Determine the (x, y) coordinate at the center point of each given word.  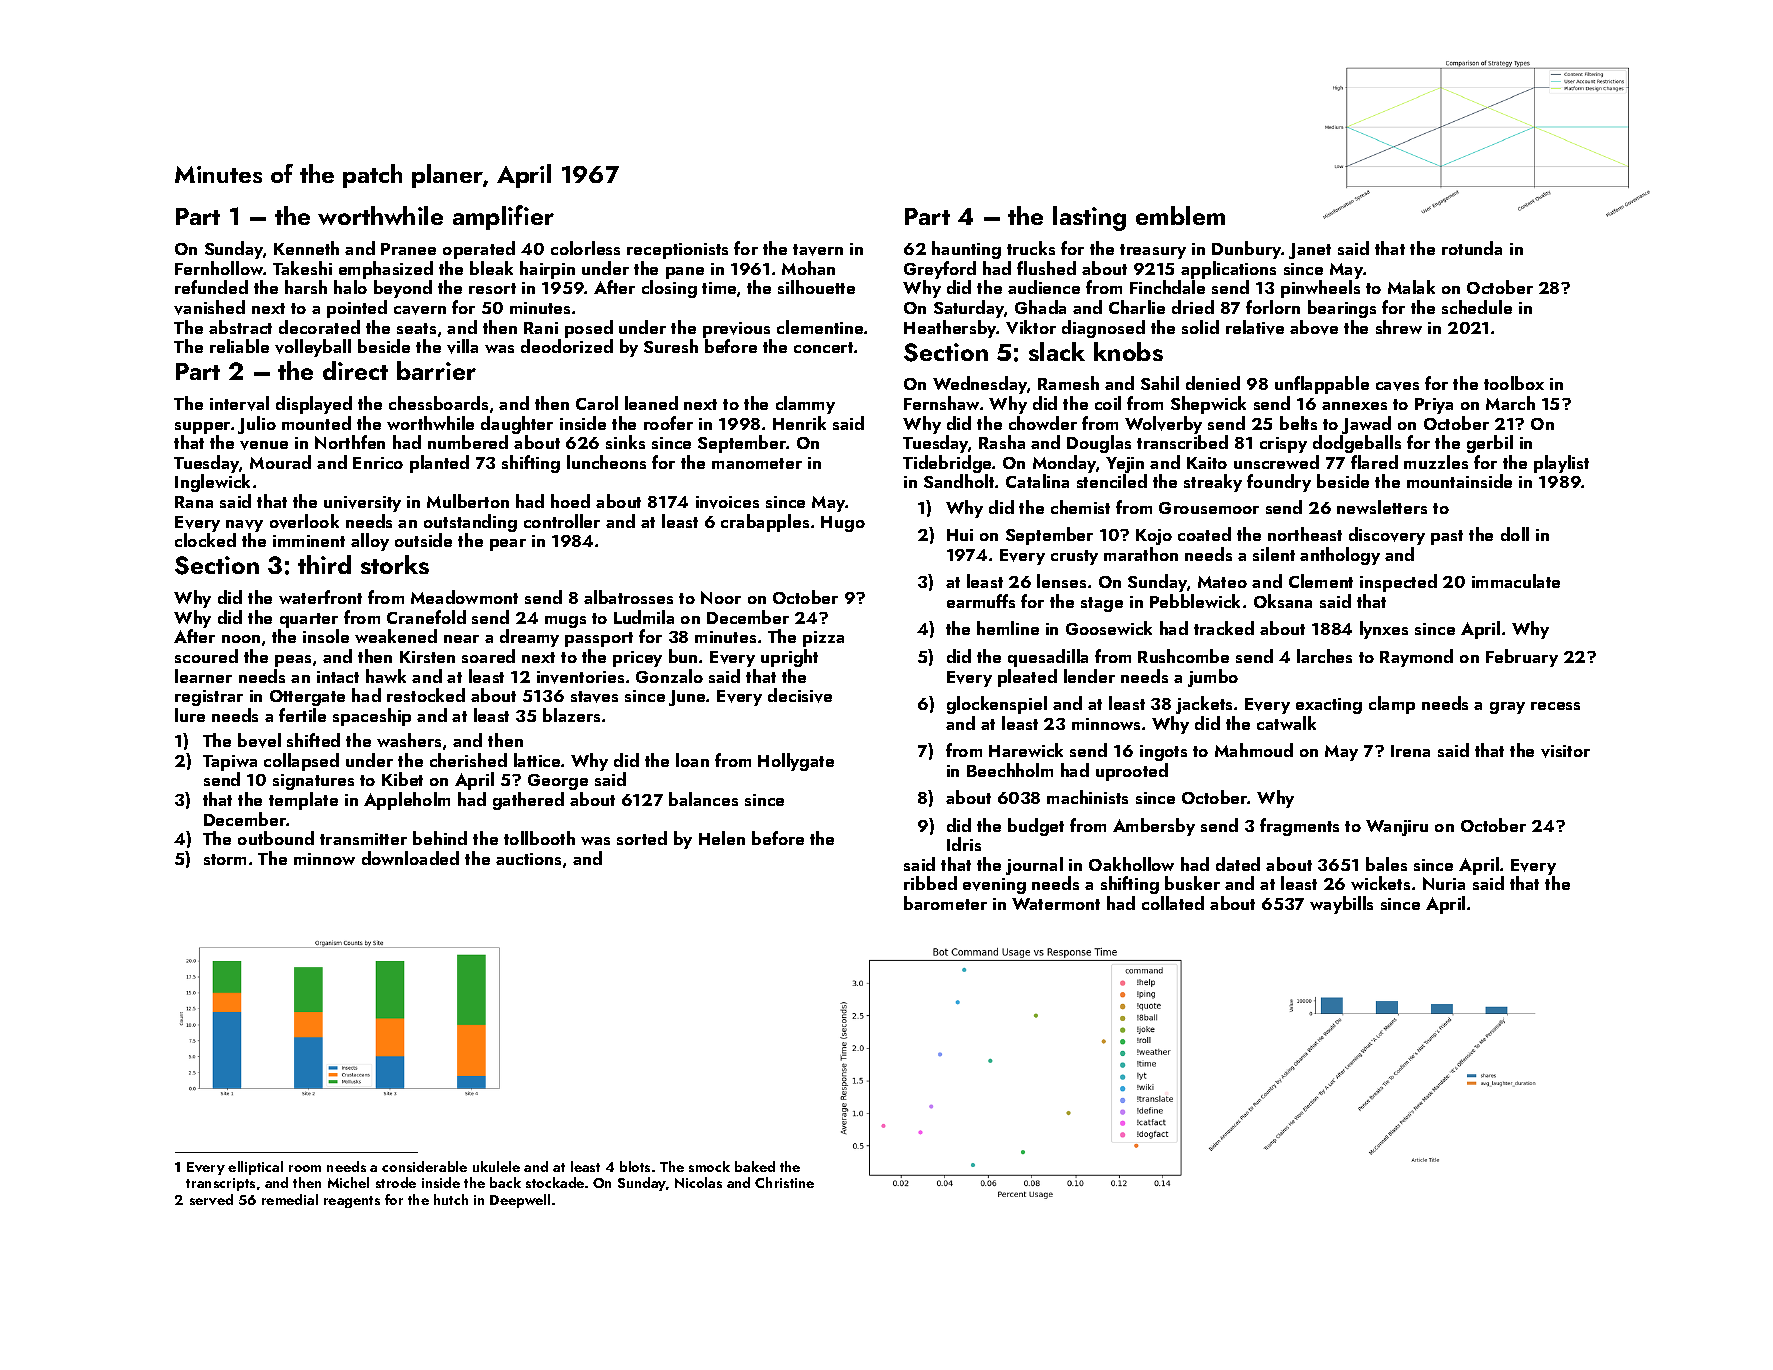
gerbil (1490, 444)
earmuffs (981, 601)
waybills (1341, 905)
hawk (386, 676)
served (211, 1199)
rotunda (1472, 248)
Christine (784, 1182)
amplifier (503, 217)
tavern (818, 250)
